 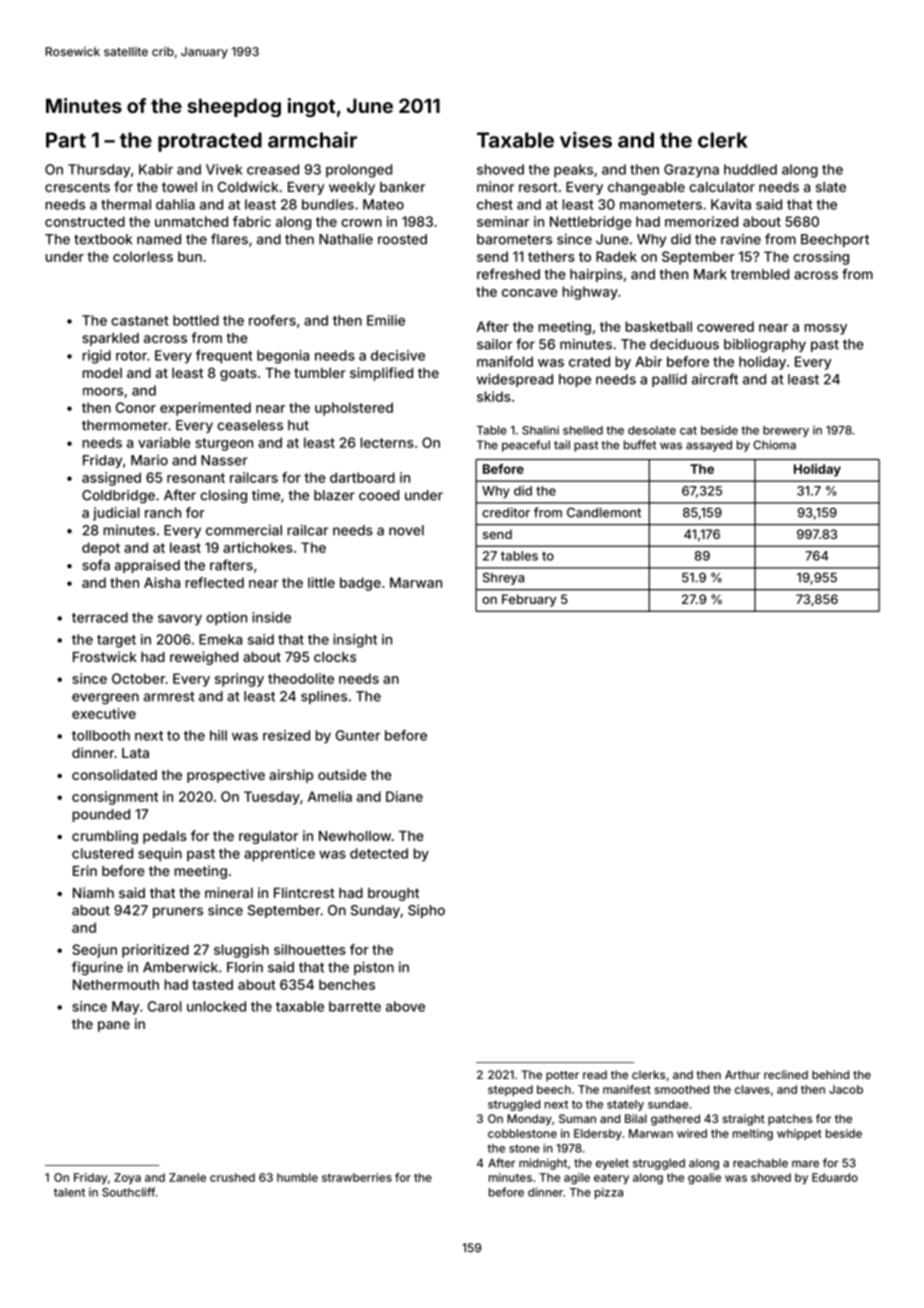 I want to click on Arthur, so click(x=742, y=1074).
